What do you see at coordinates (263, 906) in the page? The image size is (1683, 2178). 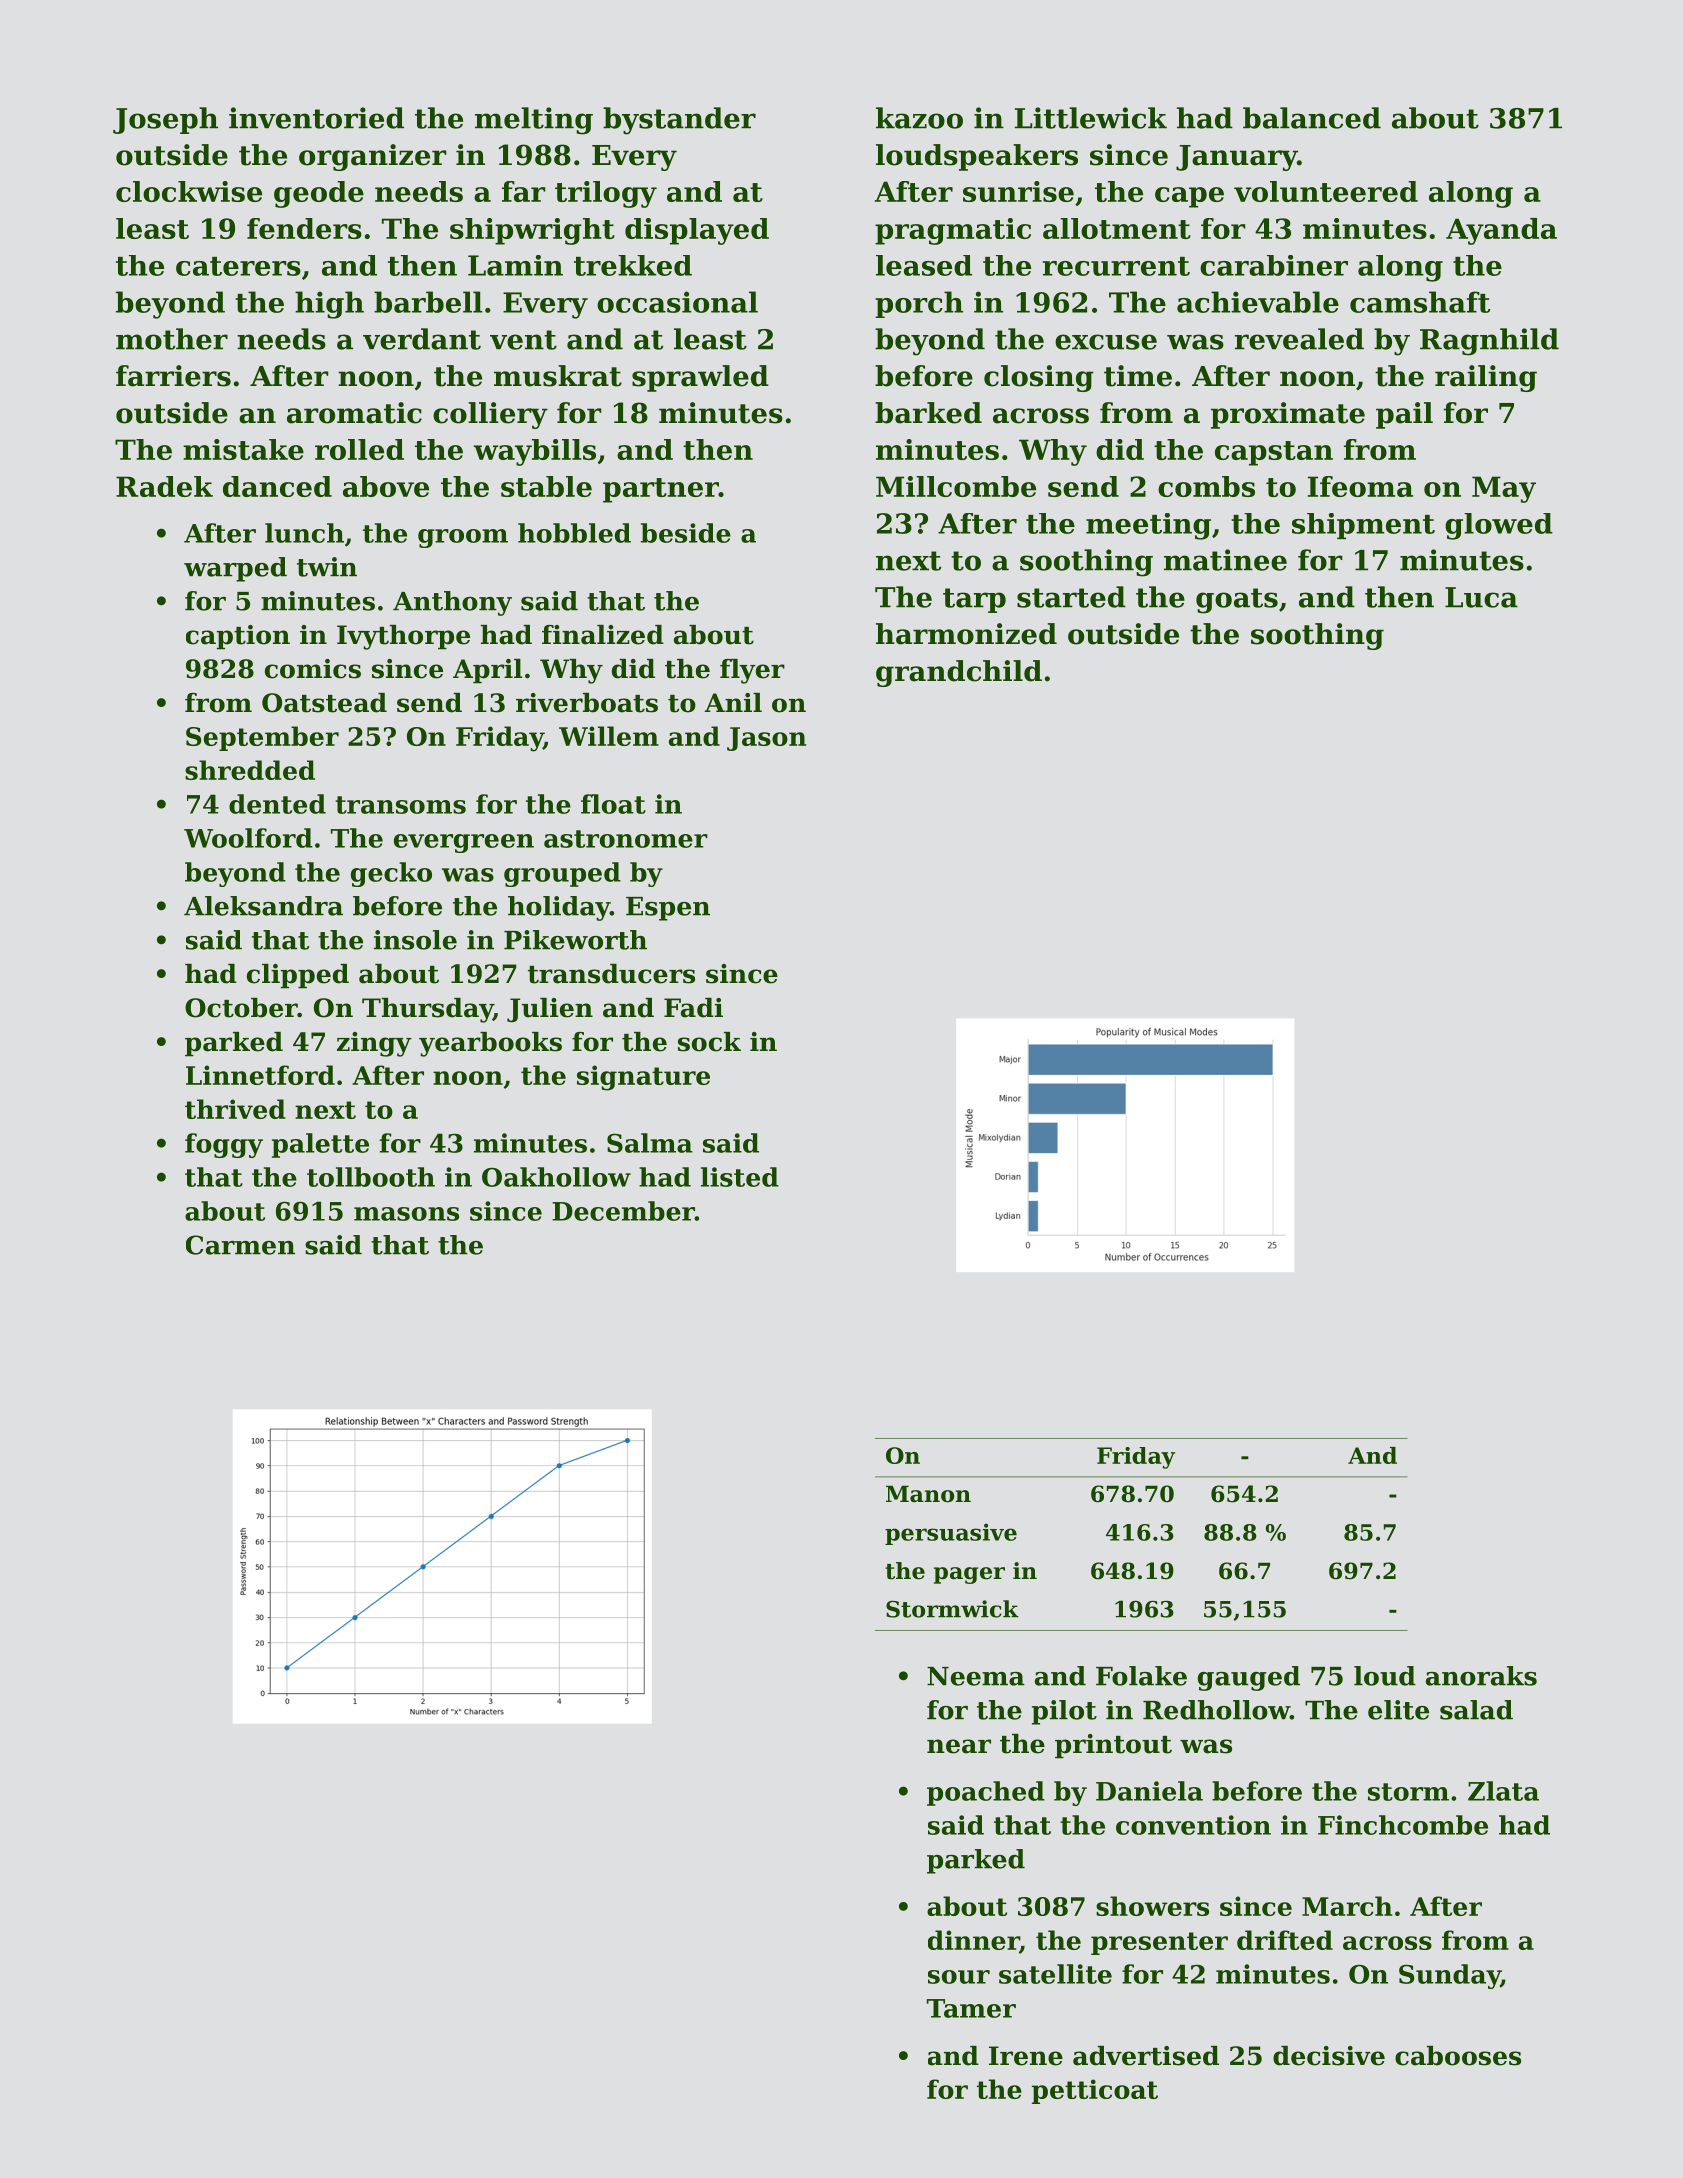 I see `Aleksandra` at bounding box center [263, 906].
